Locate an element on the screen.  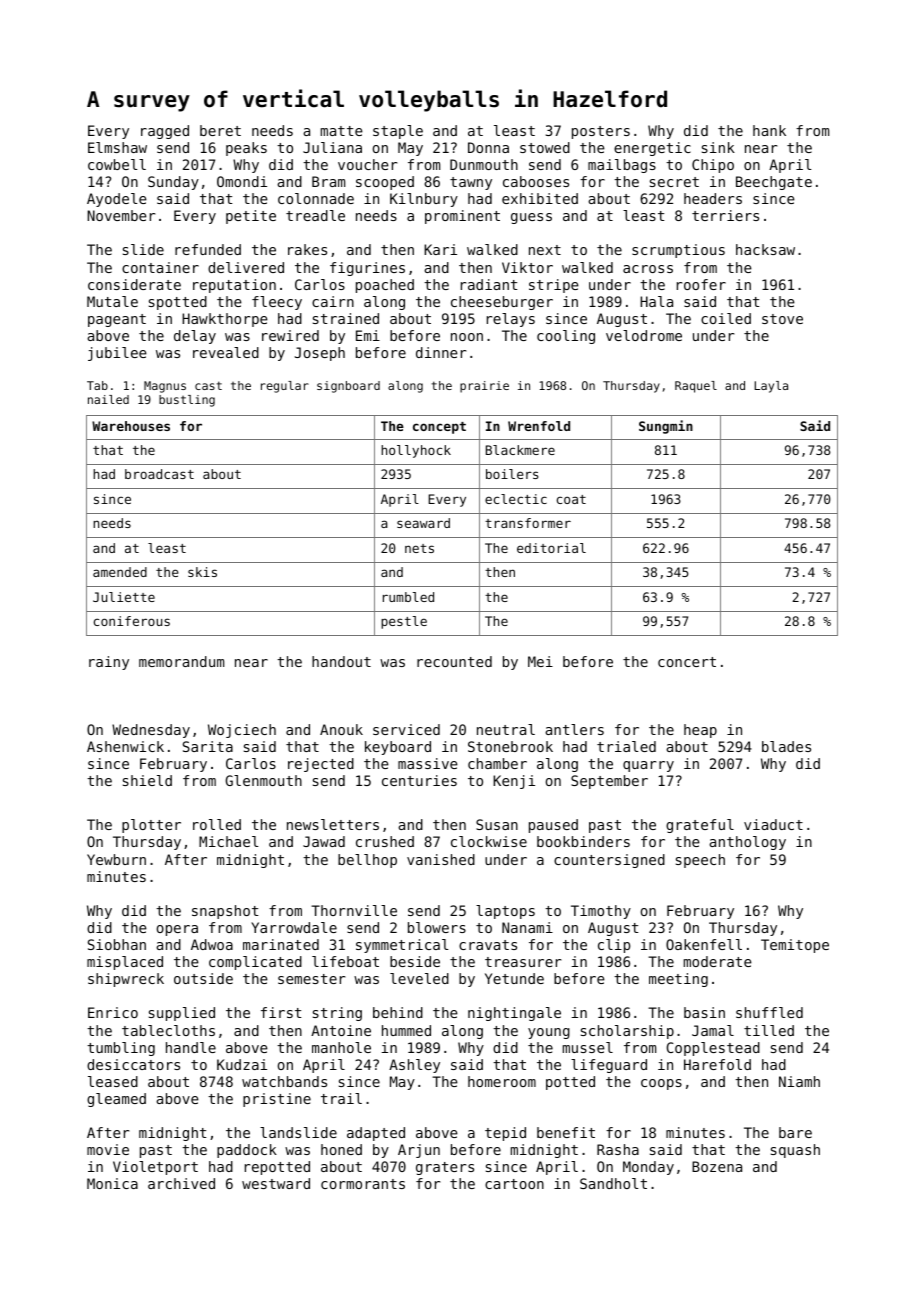
container is located at coordinates (160, 267).
